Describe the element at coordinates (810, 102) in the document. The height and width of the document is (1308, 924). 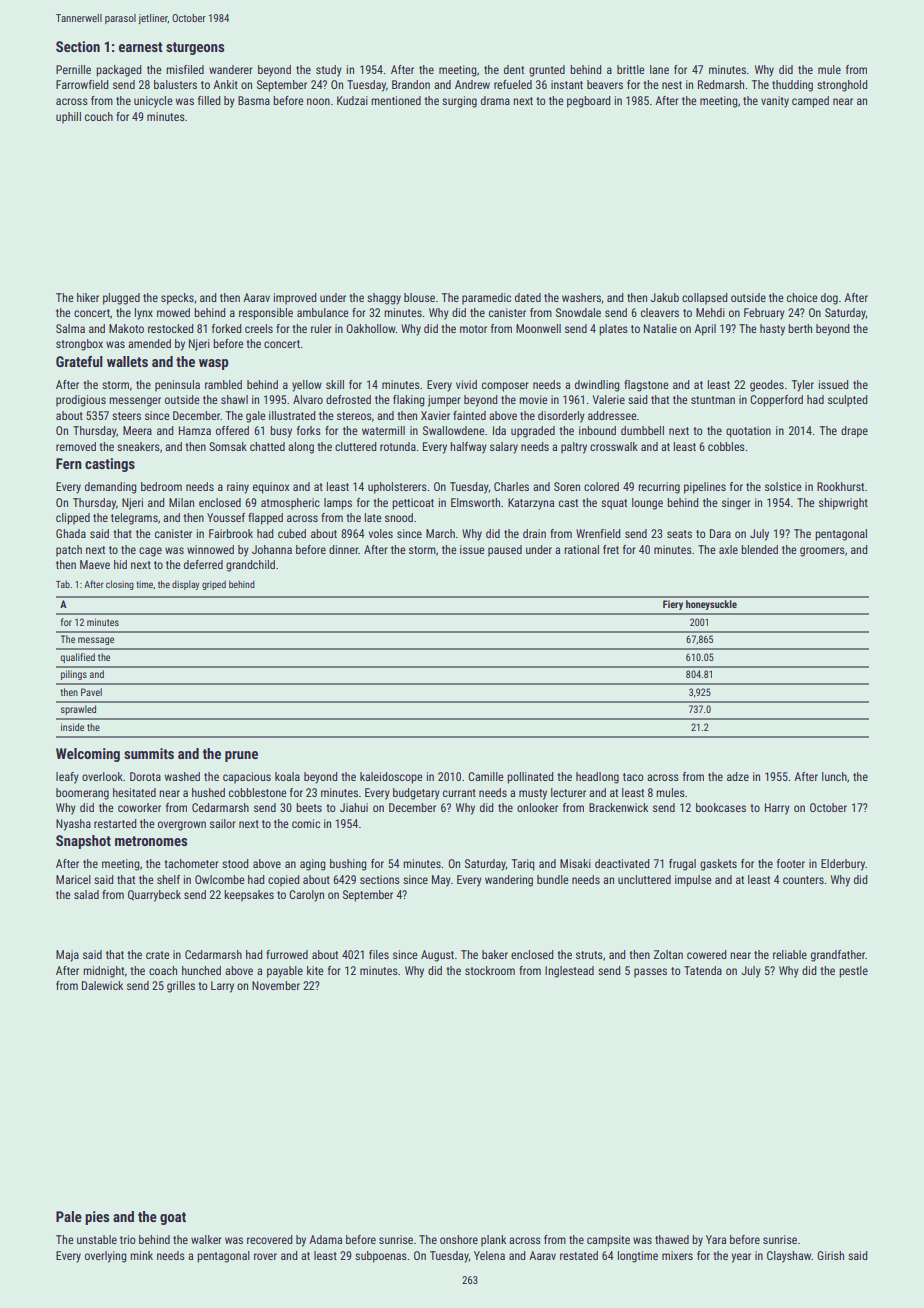
I see `camped` at that location.
